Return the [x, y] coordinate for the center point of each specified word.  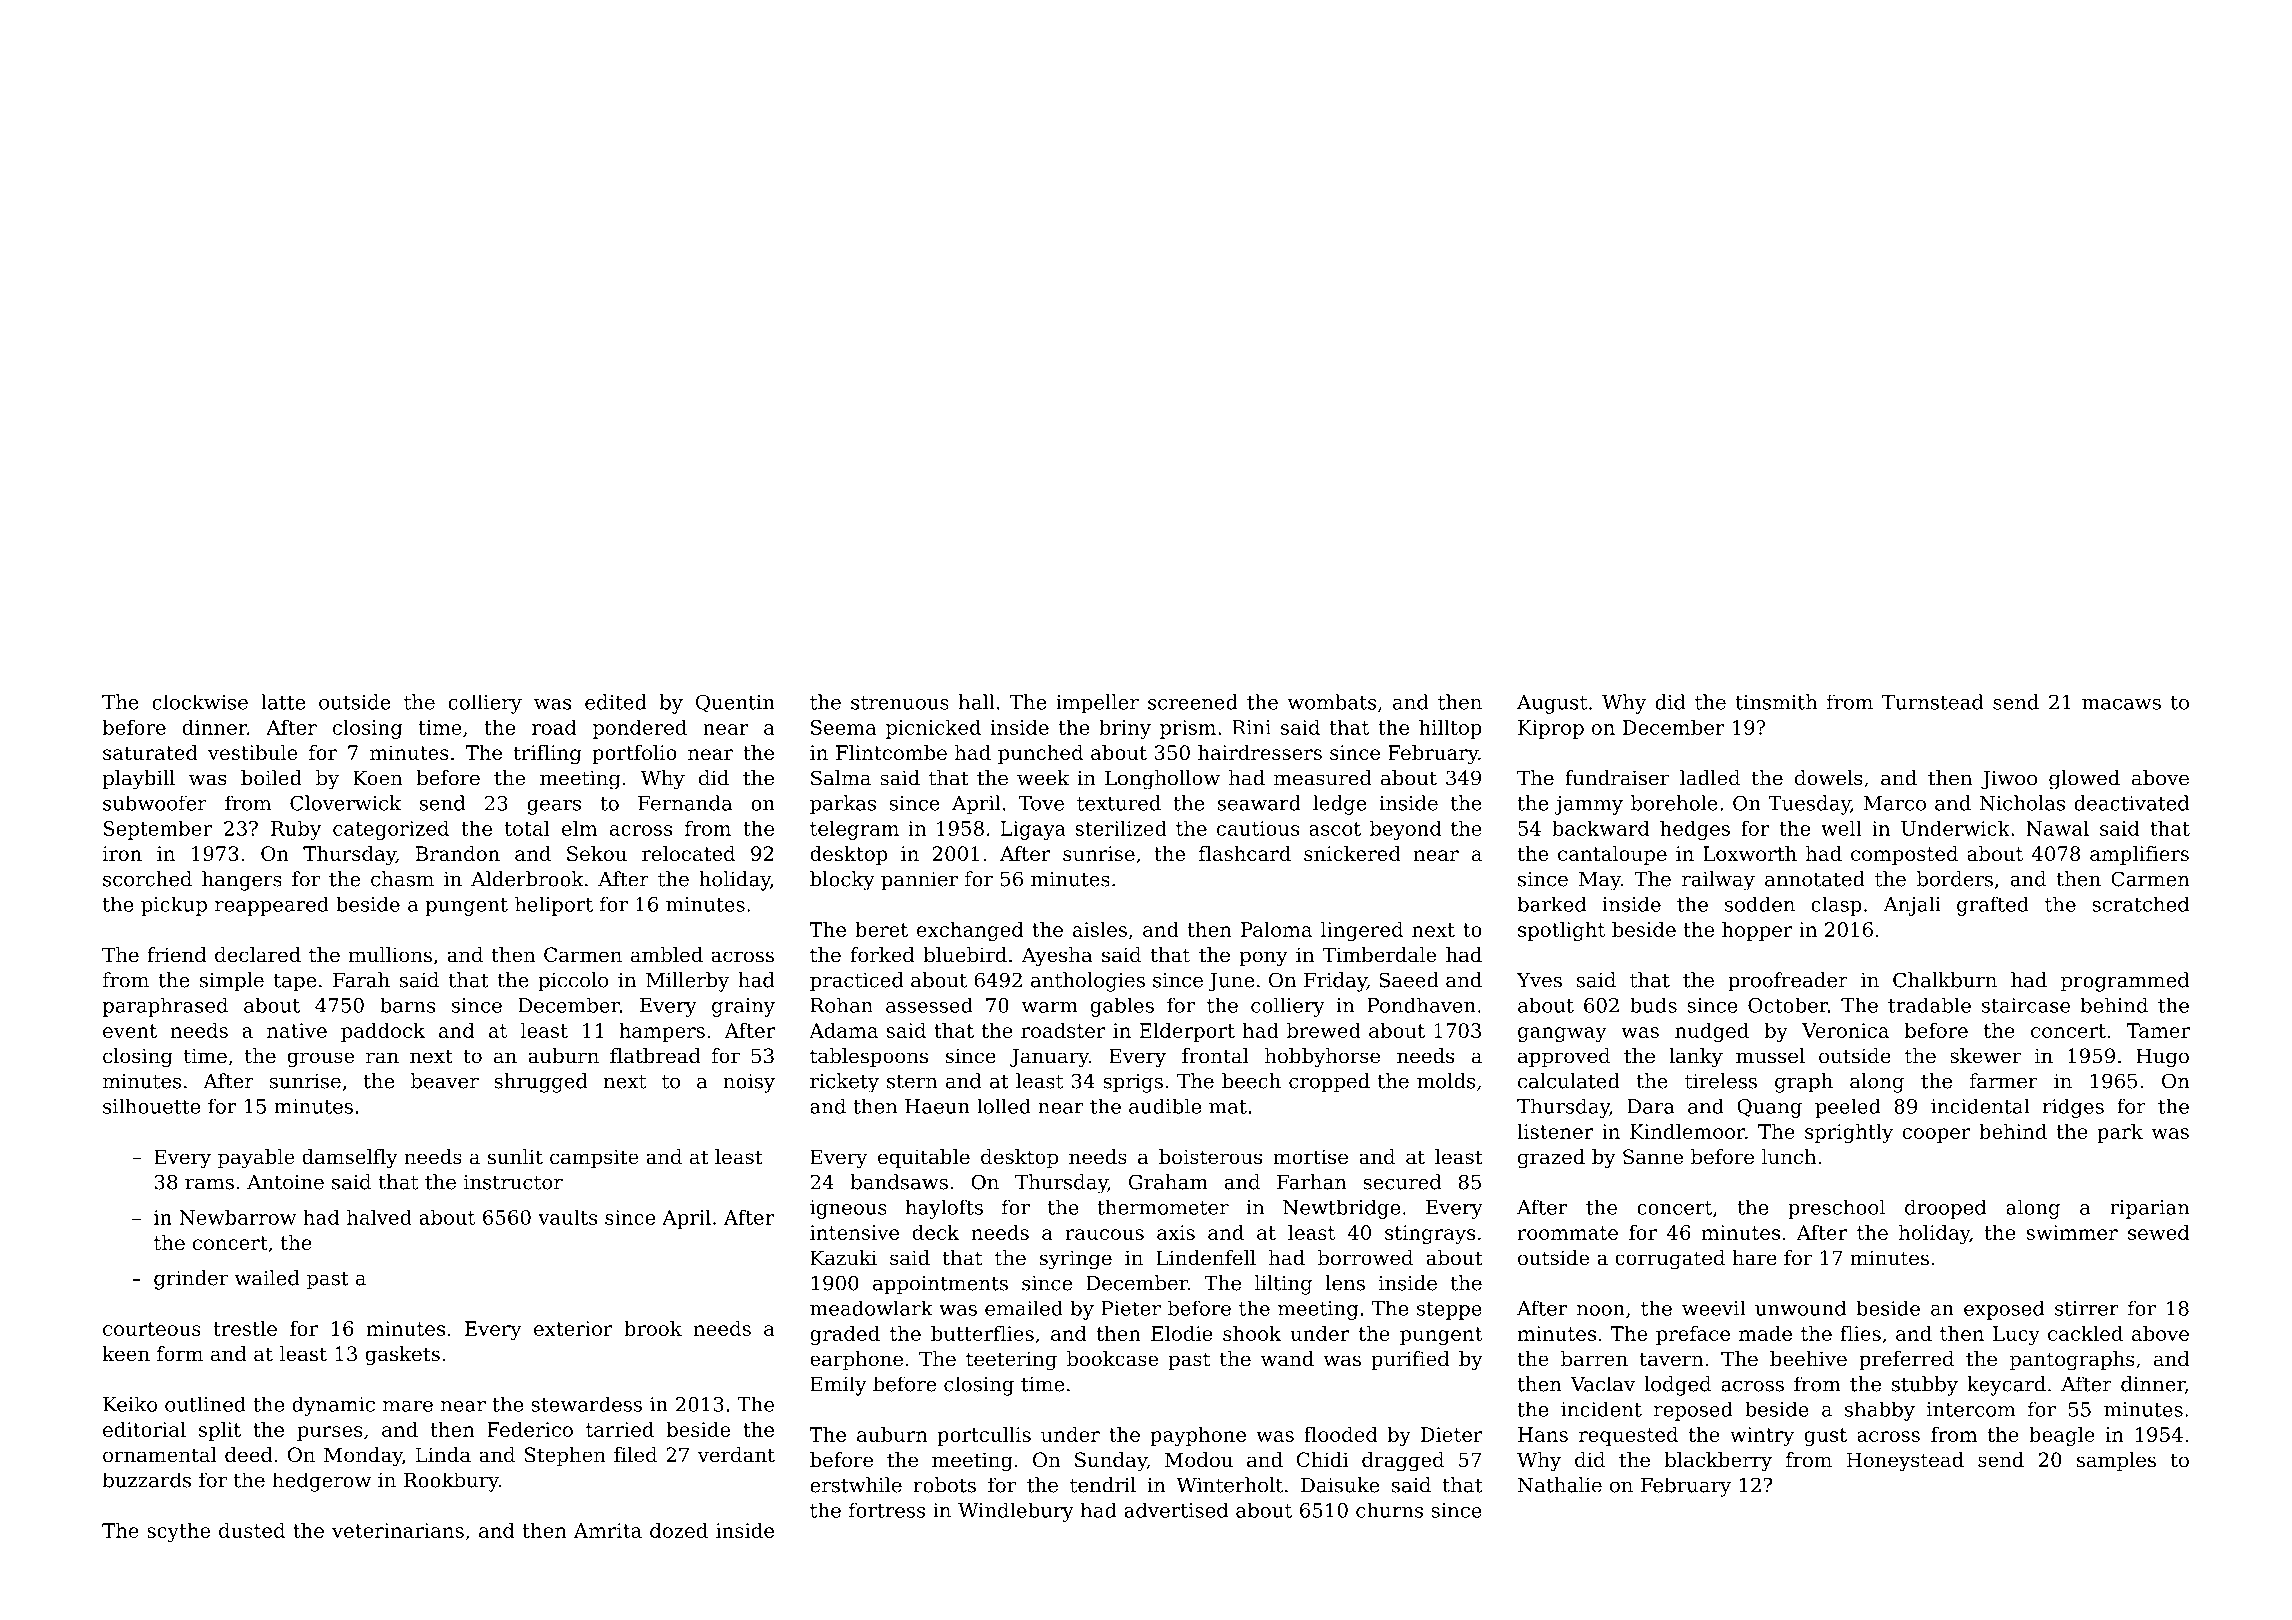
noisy [749, 1083]
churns [1389, 1510]
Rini [1251, 727]
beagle [2062, 1436]
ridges [2073, 1108]
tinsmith [1776, 702]
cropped [1329, 1083]
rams [209, 1184]
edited [616, 702]
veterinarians [398, 1530]
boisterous [1210, 1157]
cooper [1937, 1135]
